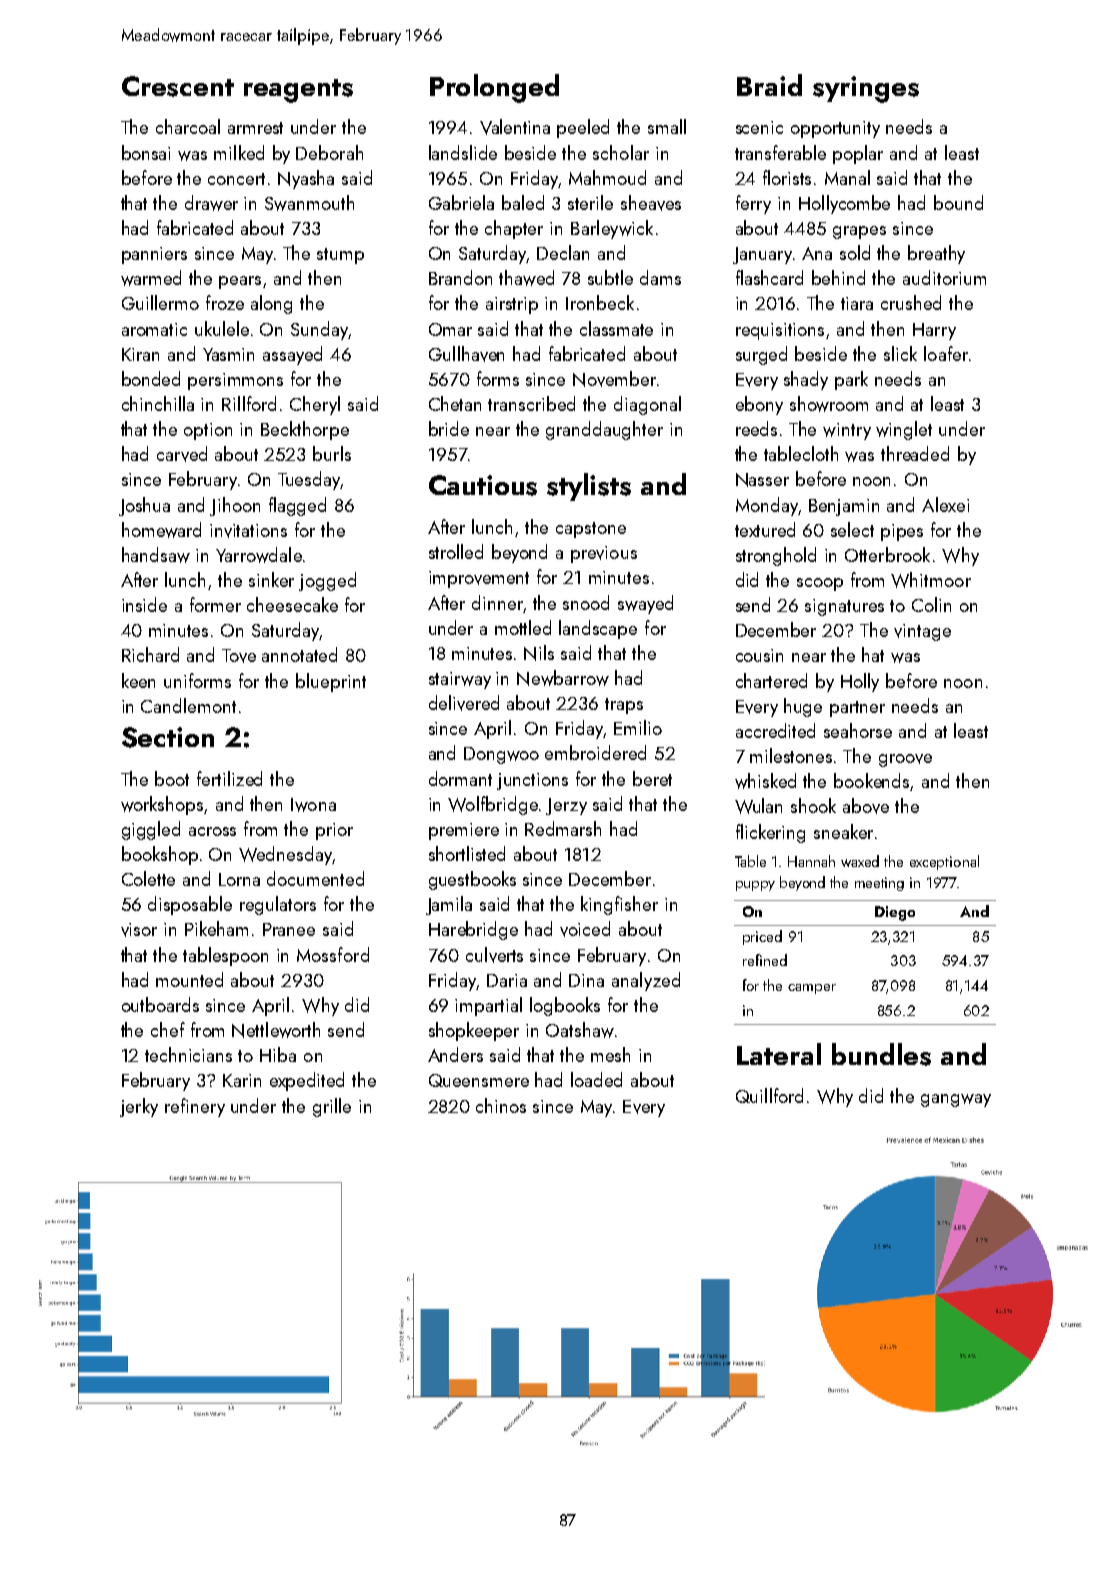  I want to click on burls, so click(332, 453).
